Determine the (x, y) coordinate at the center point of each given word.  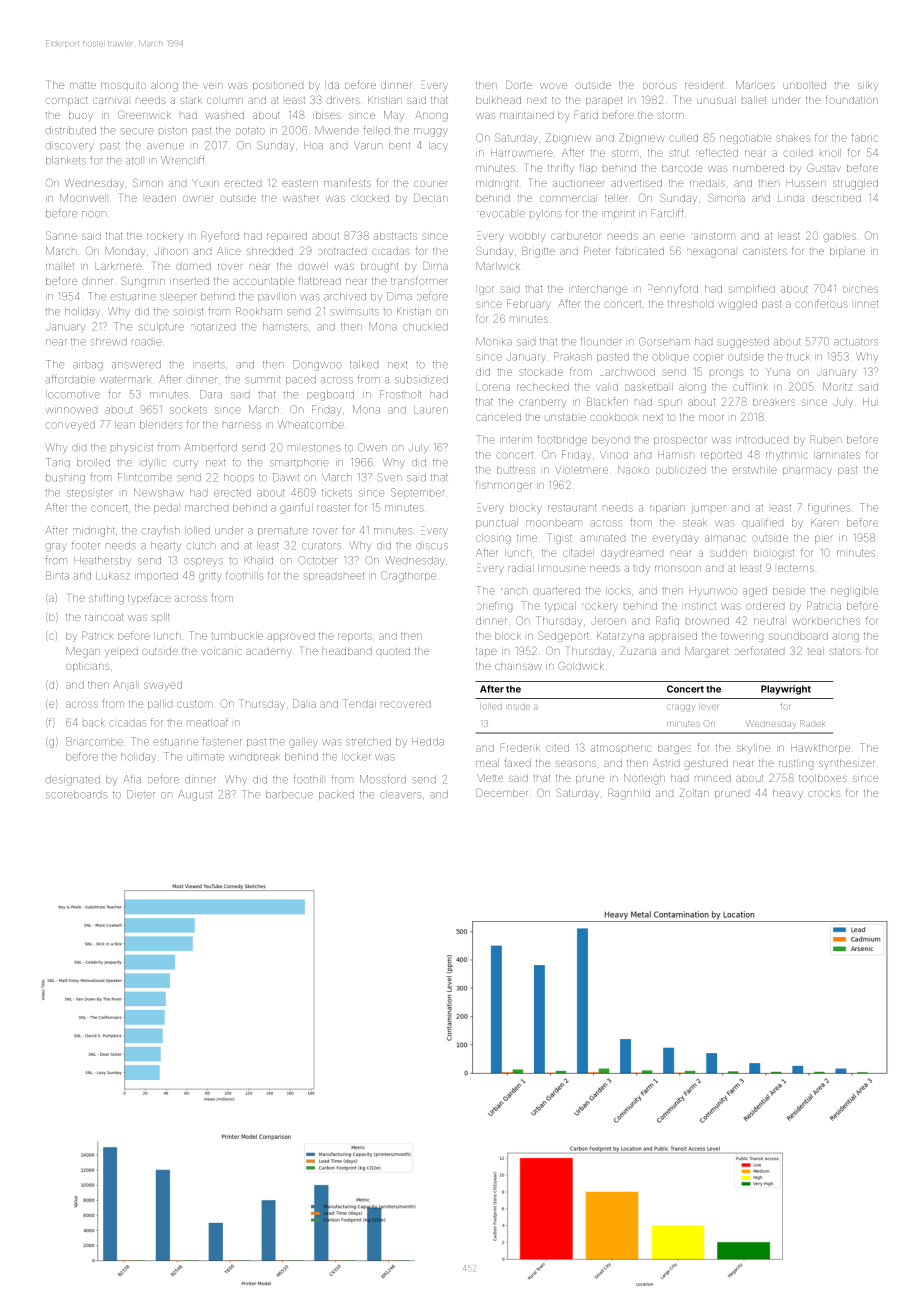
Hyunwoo (714, 592)
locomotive (73, 395)
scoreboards (76, 795)
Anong (431, 116)
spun (670, 403)
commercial (568, 198)
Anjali (126, 686)
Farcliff (667, 213)
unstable (565, 417)
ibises (327, 115)
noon (94, 214)
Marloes (755, 85)
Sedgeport (563, 636)
